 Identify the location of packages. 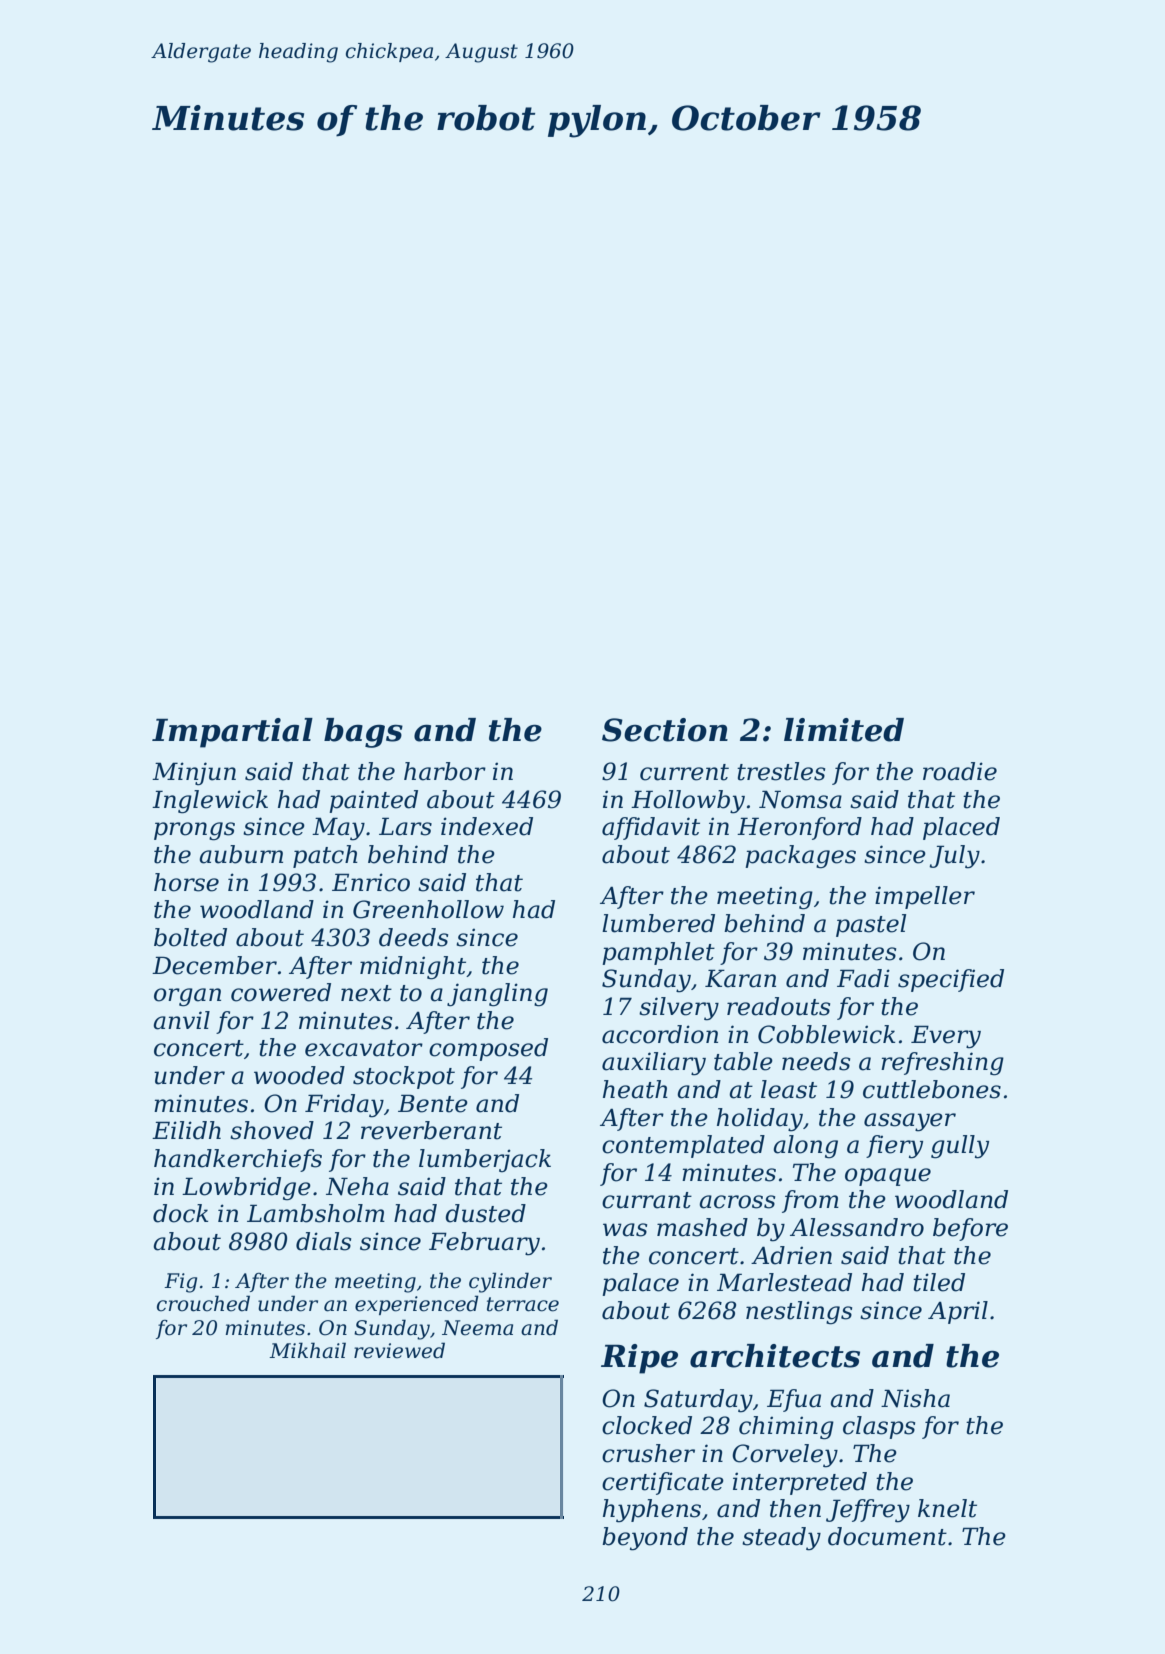
(800, 857).
